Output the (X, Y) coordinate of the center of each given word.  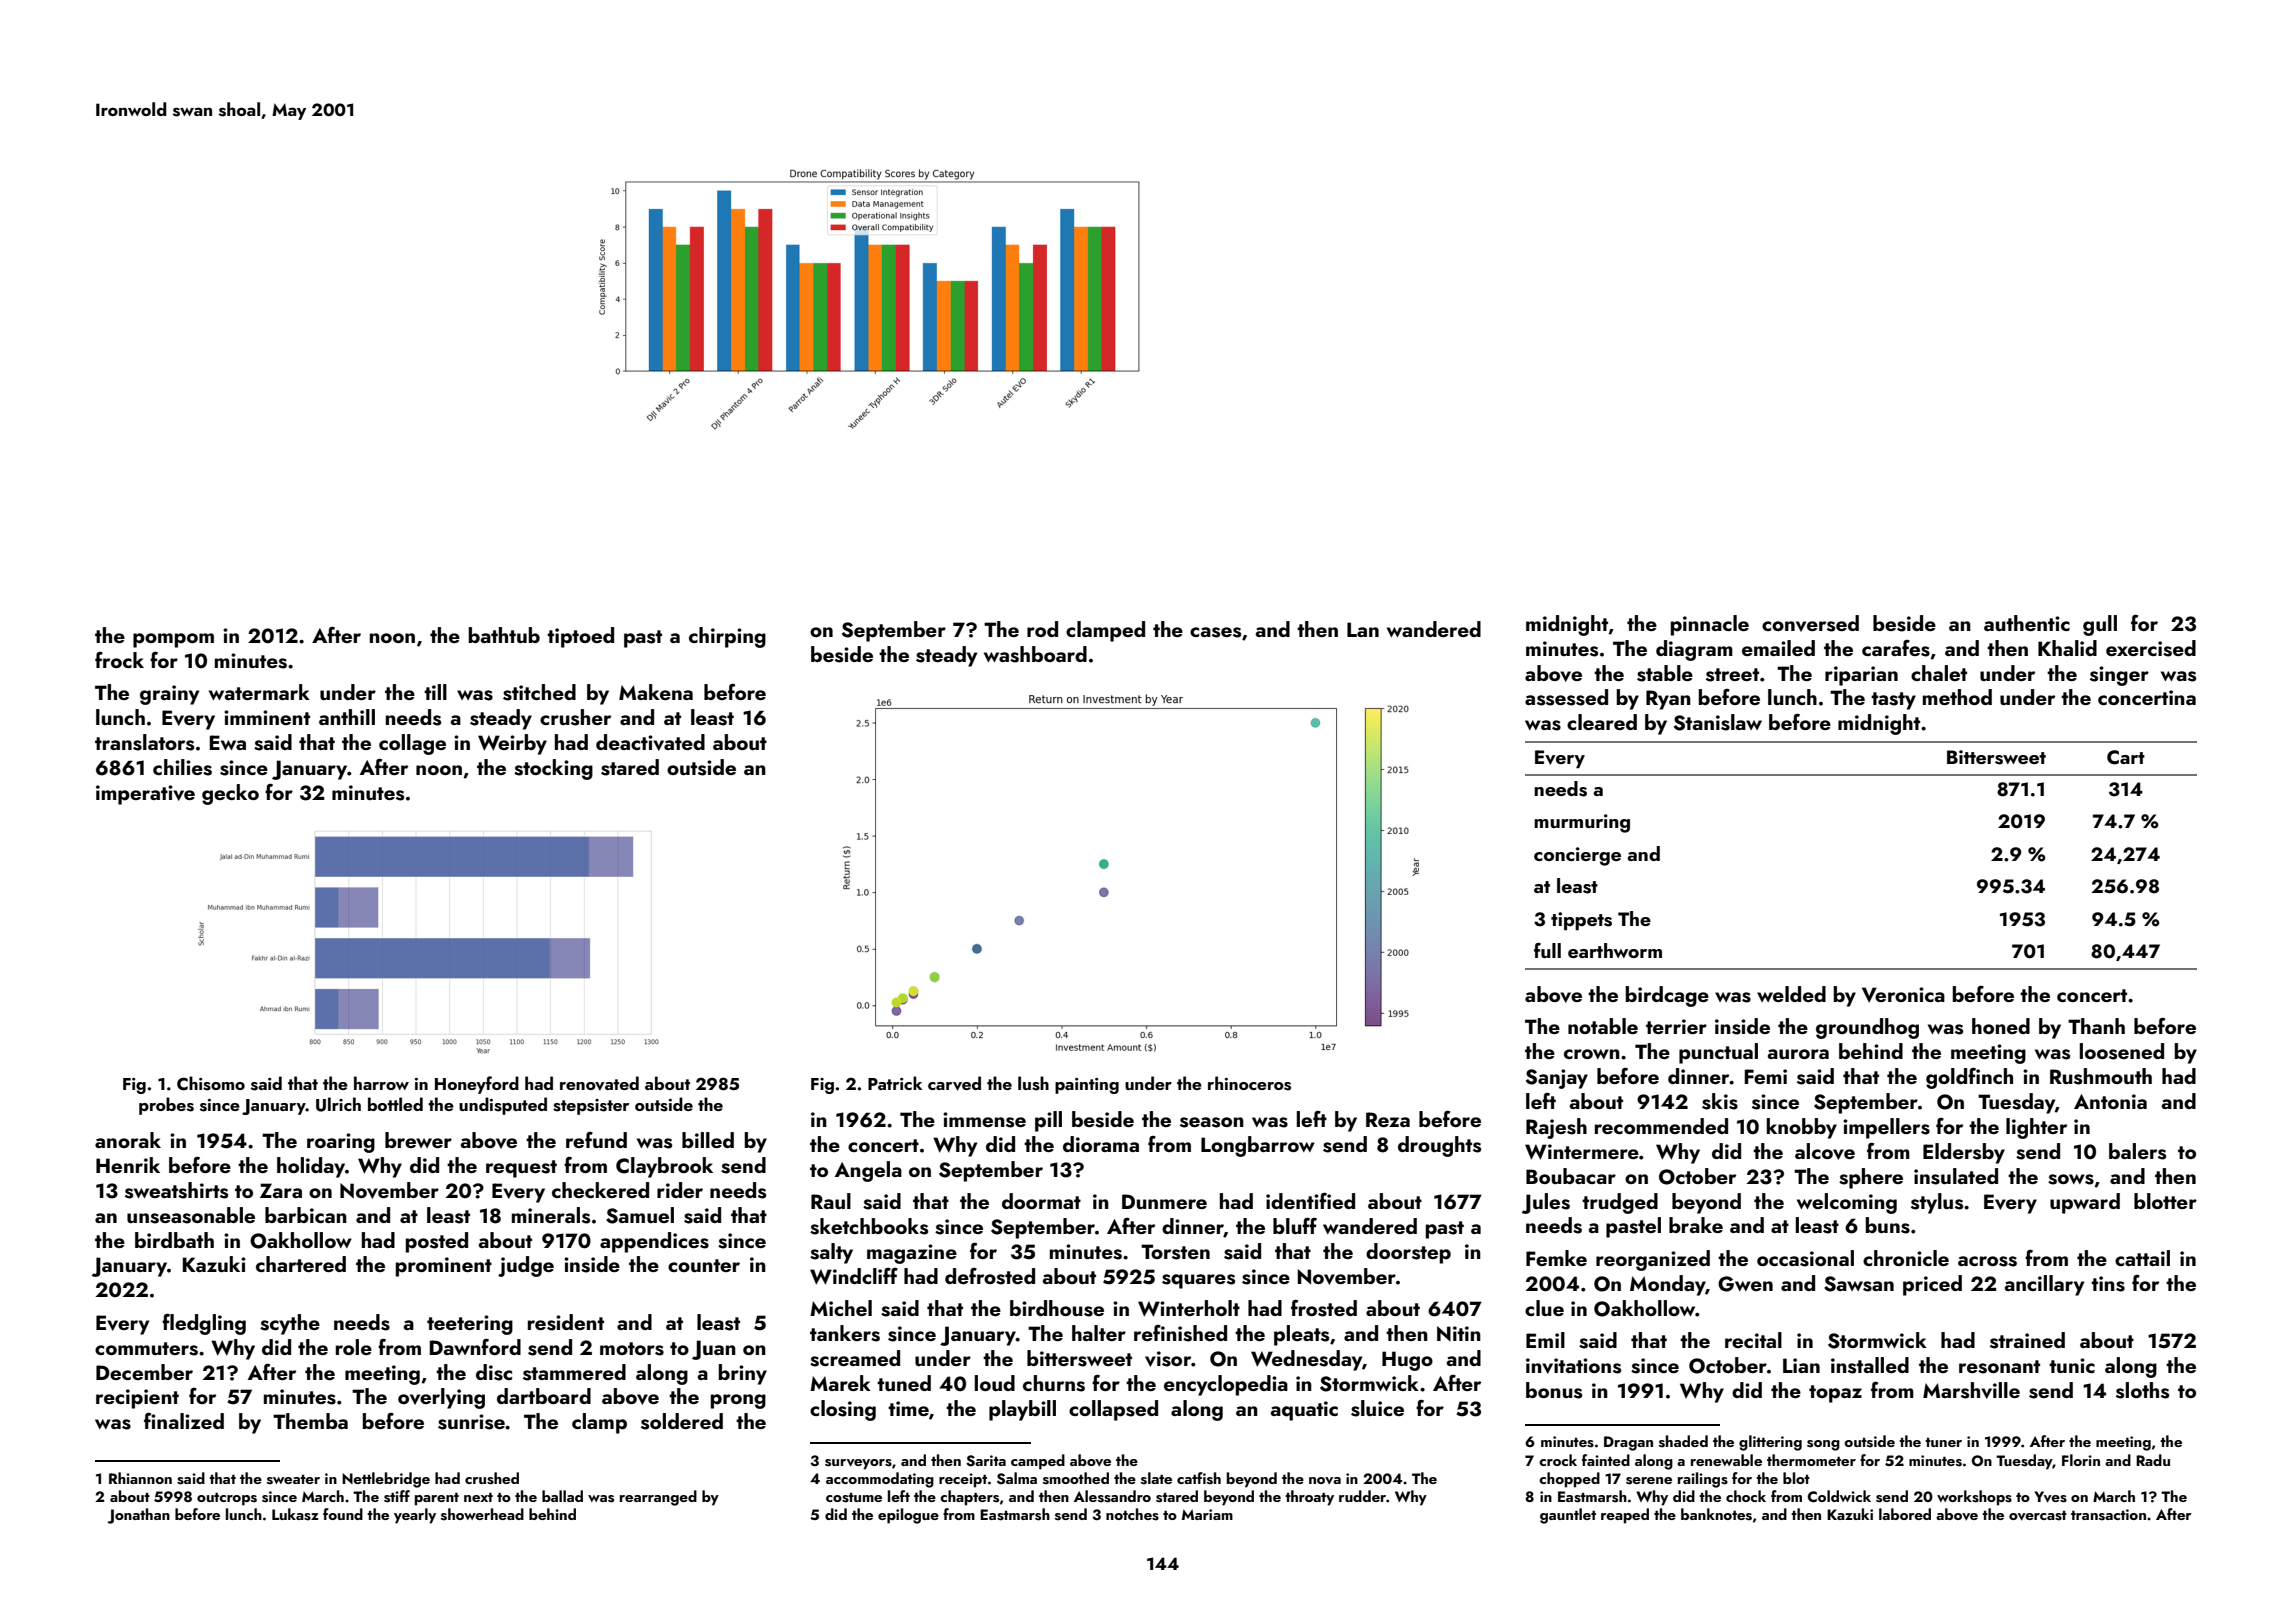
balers (2137, 1151)
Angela (868, 1171)
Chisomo (211, 1083)
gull (2100, 625)
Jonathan (138, 1516)
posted (437, 1242)
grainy (169, 695)
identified (1310, 1200)
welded (1791, 994)
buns (1888, 1225)
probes (166, 1106)
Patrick (895, 1083)
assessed (1566, 697)
